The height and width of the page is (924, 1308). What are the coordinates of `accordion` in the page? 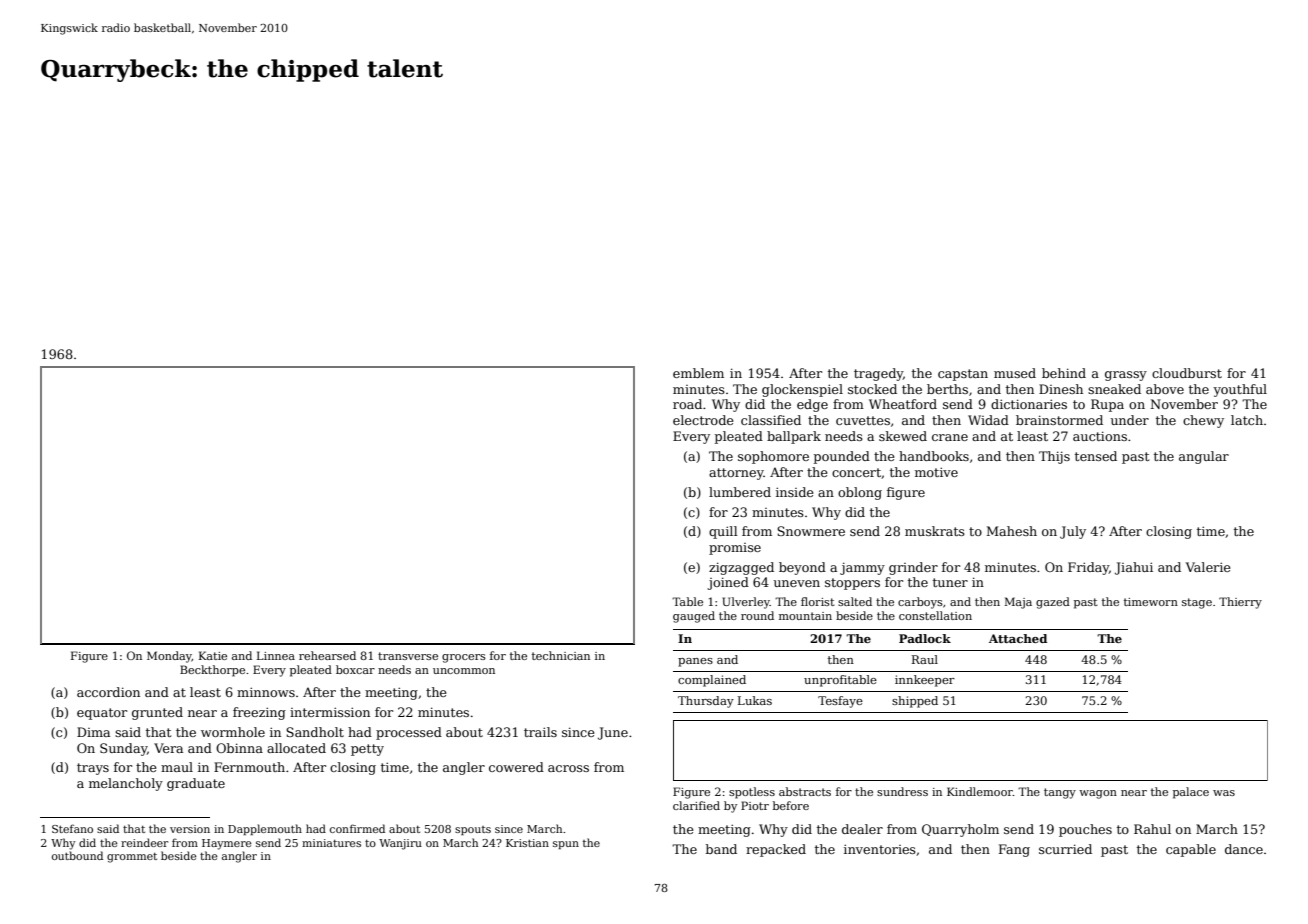 It's located at (108, 692).
